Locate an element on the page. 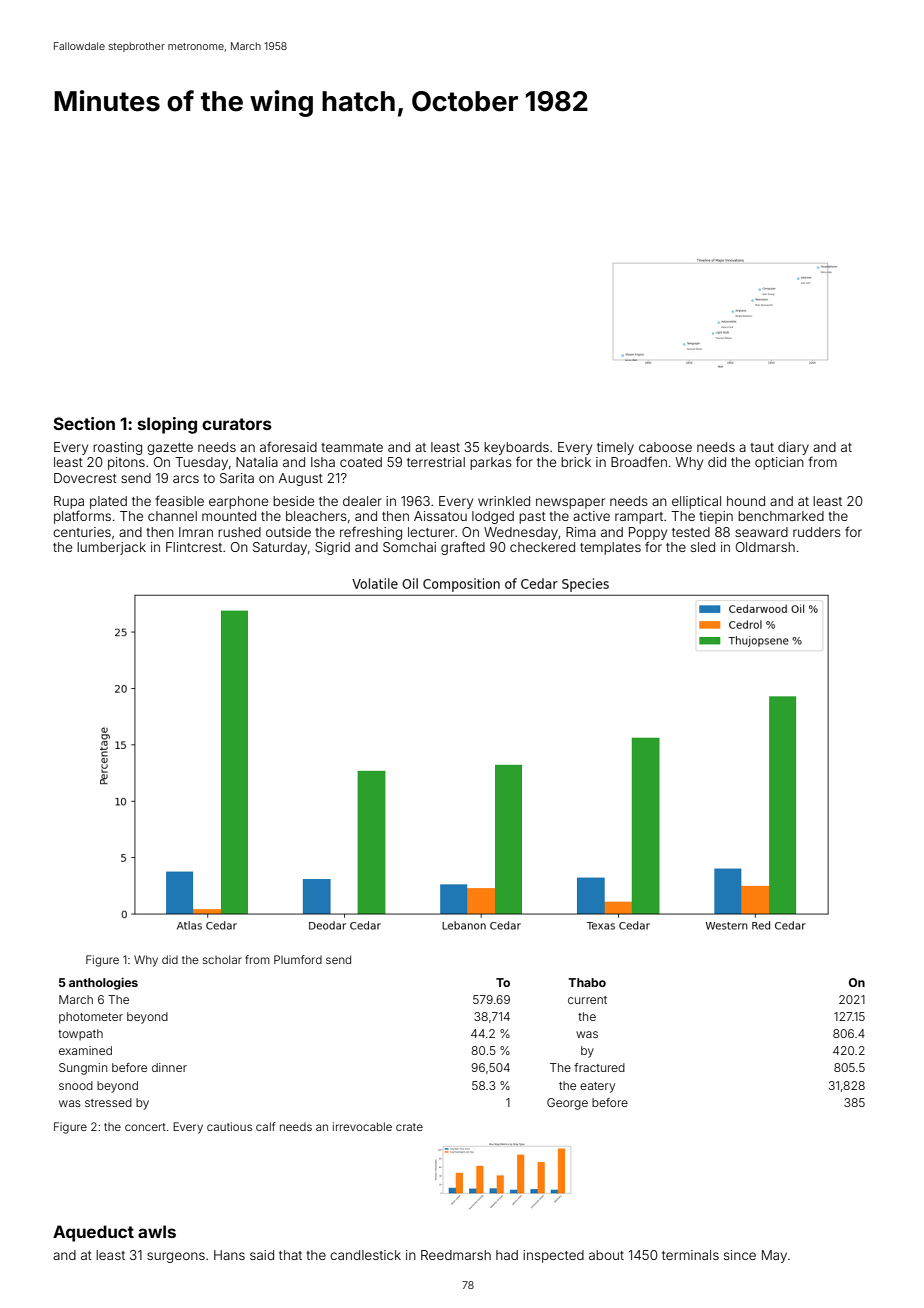 The width and height of the image is (924, 1308). that is located at coordinates (290, 1255).
